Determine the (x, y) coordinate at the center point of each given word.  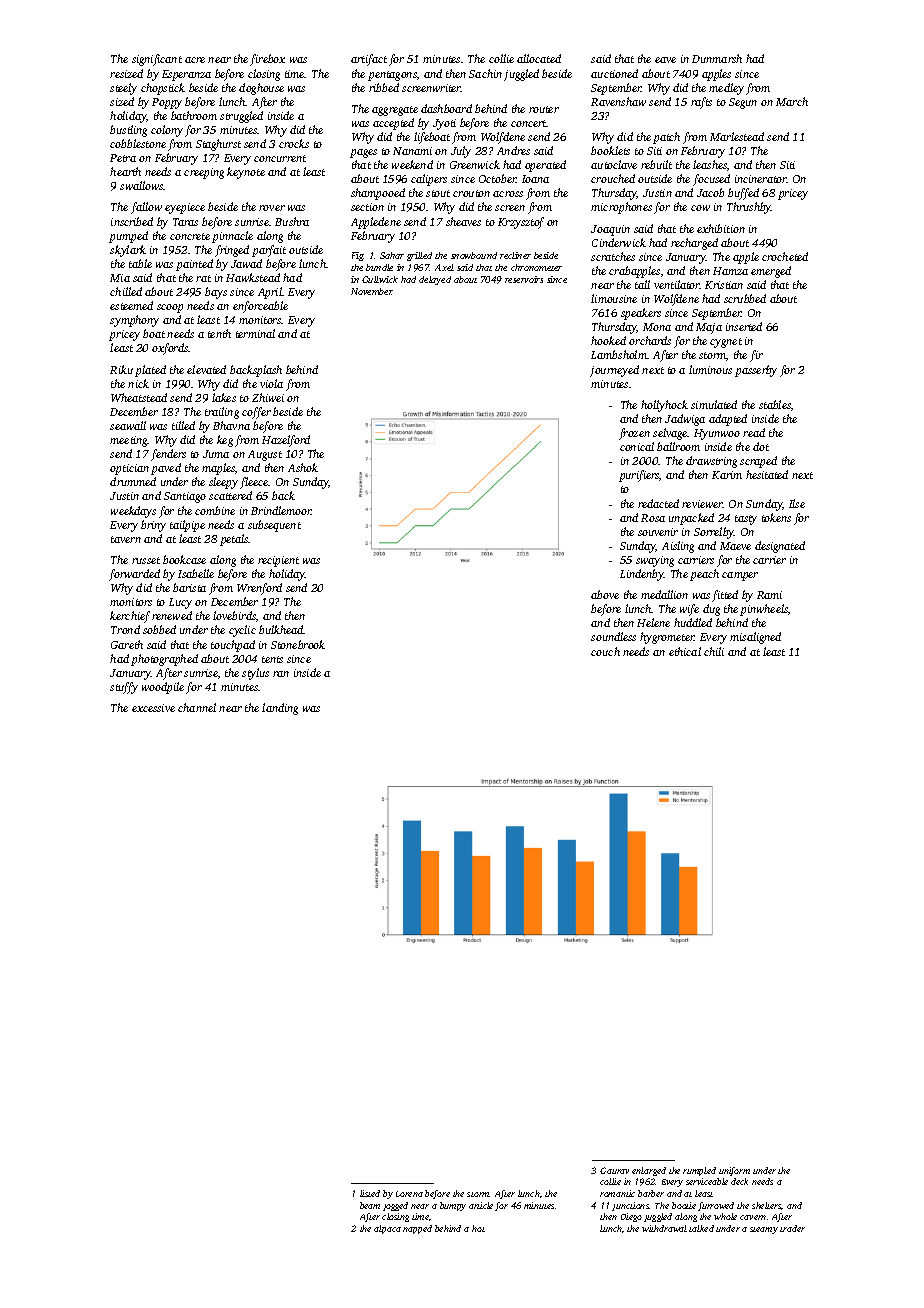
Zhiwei (268, 397)
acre (195, 60)
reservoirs (524, 279)
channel (197, 707)
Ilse (797, 503)
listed (370, 1193)
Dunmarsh (717, 58)
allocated (539, 58)
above (605, 594)
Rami (769, 595)
